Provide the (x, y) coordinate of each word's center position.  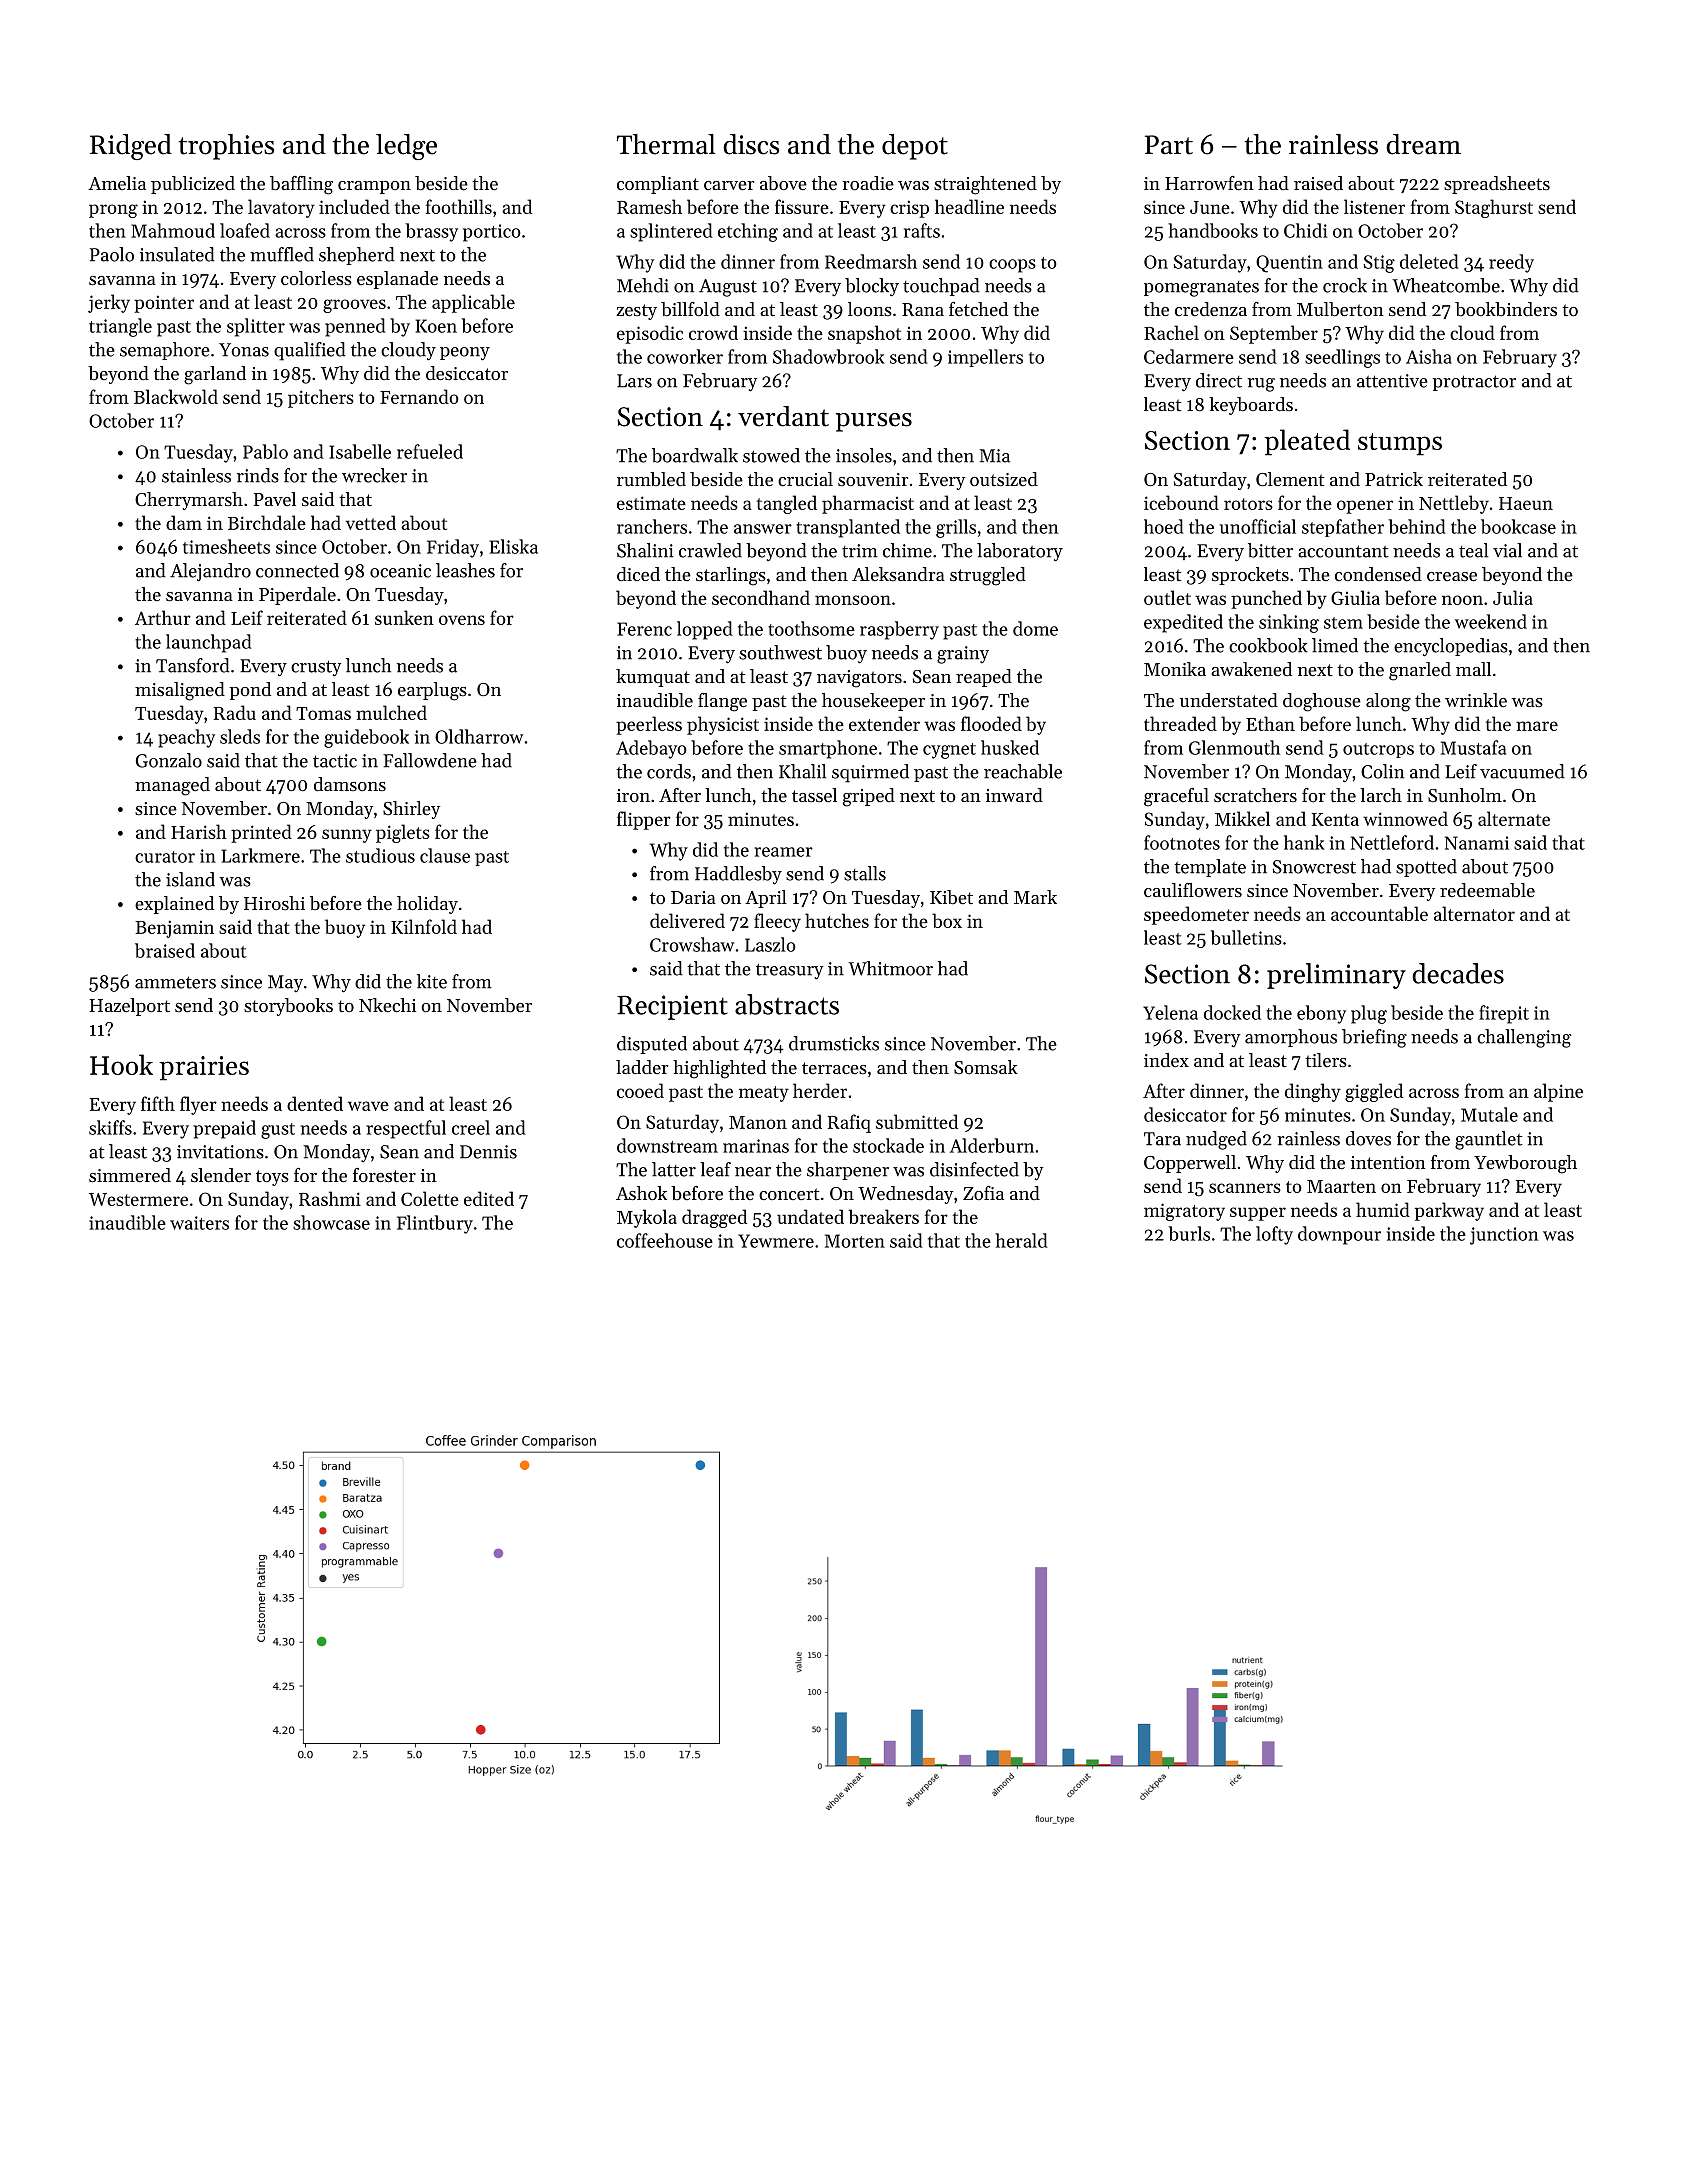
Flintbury (435, 1224)
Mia (994, 456)
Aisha (1429, 356)
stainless (196, 475)
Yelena (1170, 1012)
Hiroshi (274, 903)
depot (915, 147)
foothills (459, 206)
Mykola (647, 1218)
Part (1169, 145)
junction (1504, 1236)
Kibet (951, 897)
